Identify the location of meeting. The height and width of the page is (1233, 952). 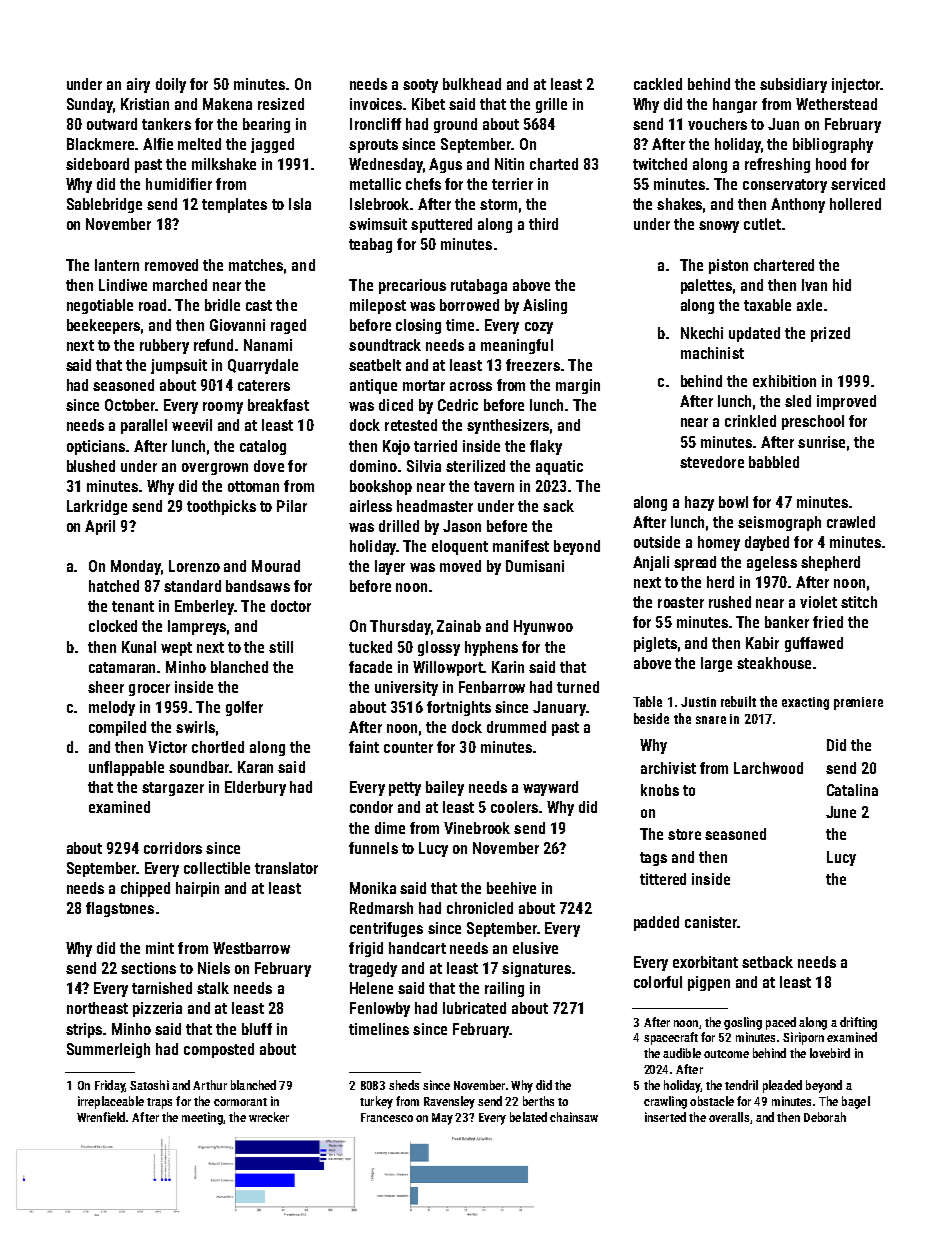
(202, 1118).
